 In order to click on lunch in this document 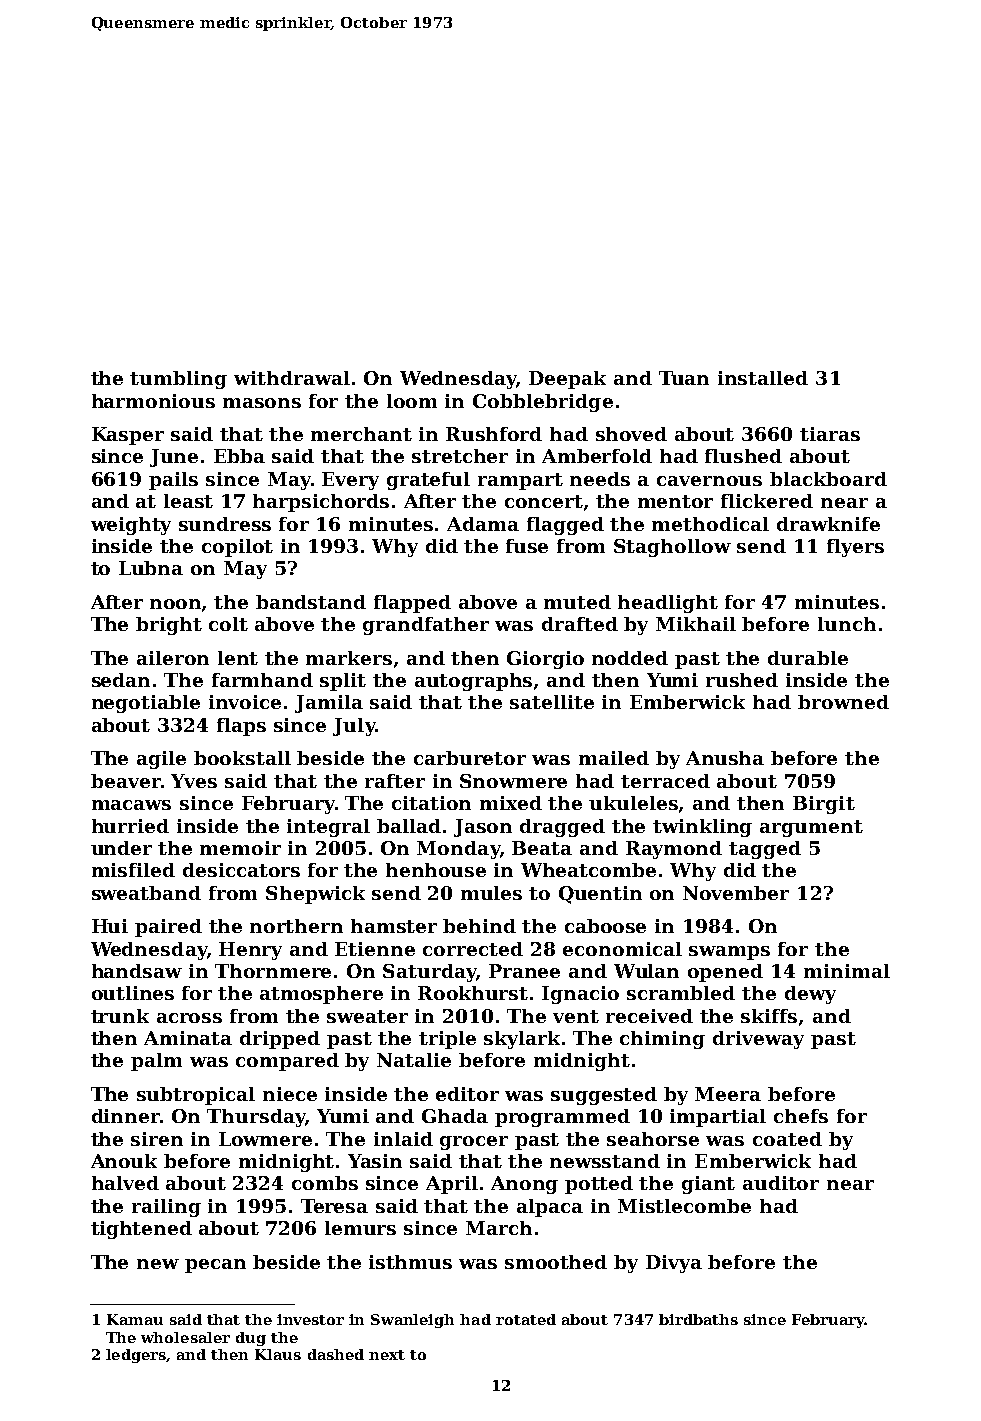, I will do `click(847, 624)`.
